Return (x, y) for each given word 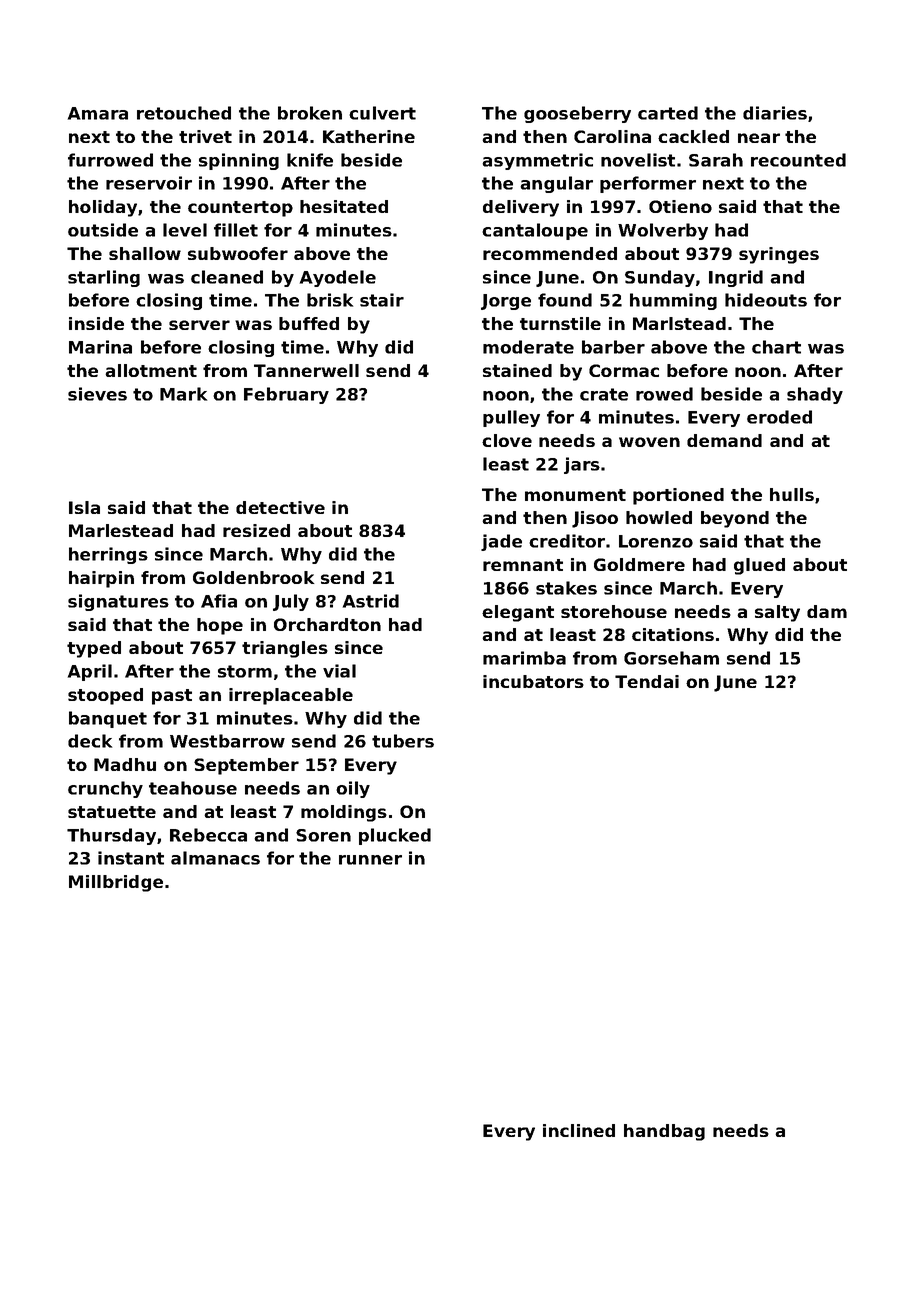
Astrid (371, 601)
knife (310, 160)
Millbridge (116, 883)
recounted (798, 160)
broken (310, 113)
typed (94, 649)
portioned (678, 496)
